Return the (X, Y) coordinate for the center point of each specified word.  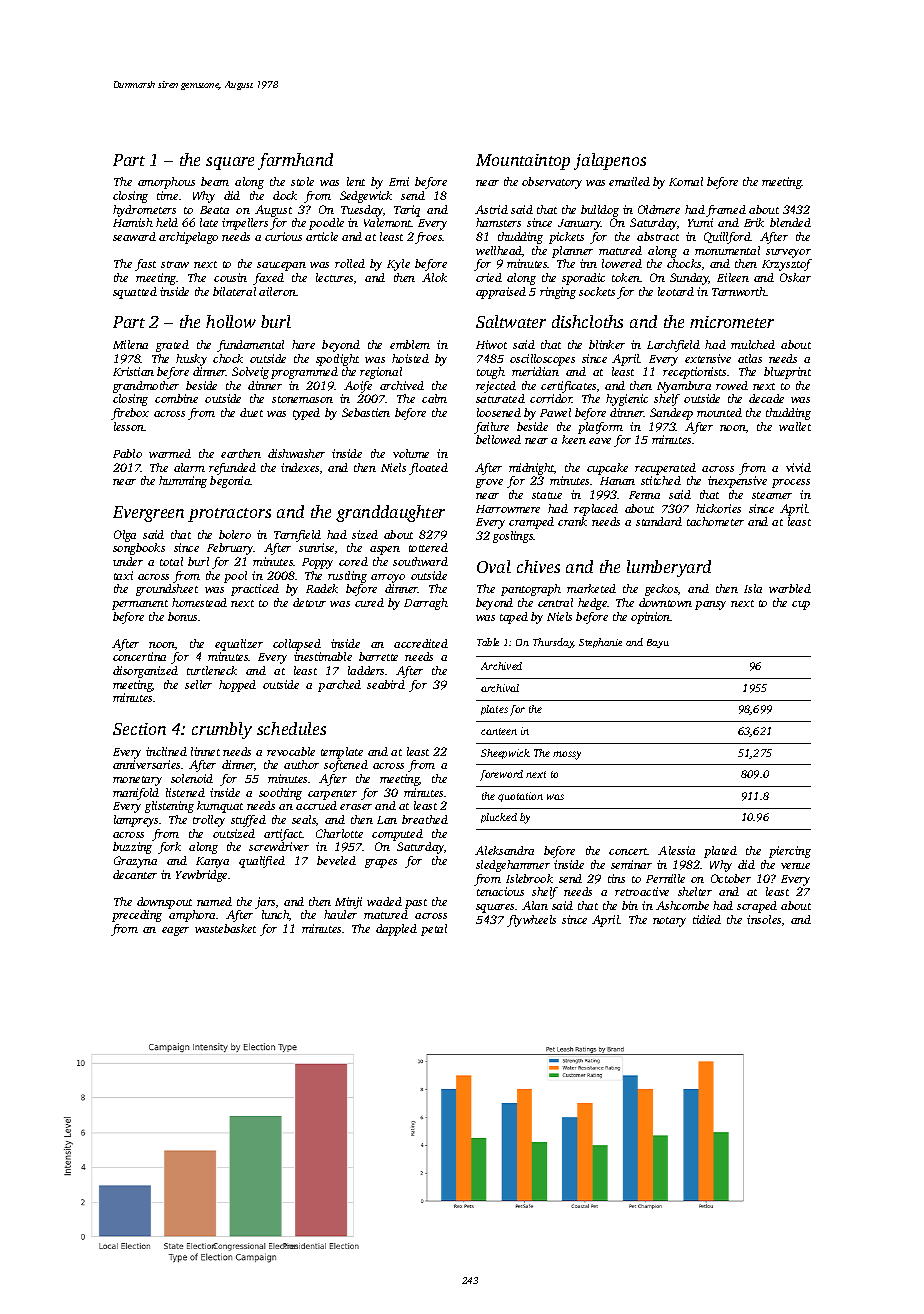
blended (790, 222)
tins (616, 878)
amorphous (166, 183)
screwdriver (279, 846)
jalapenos (610, 161)
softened (346, 766)
